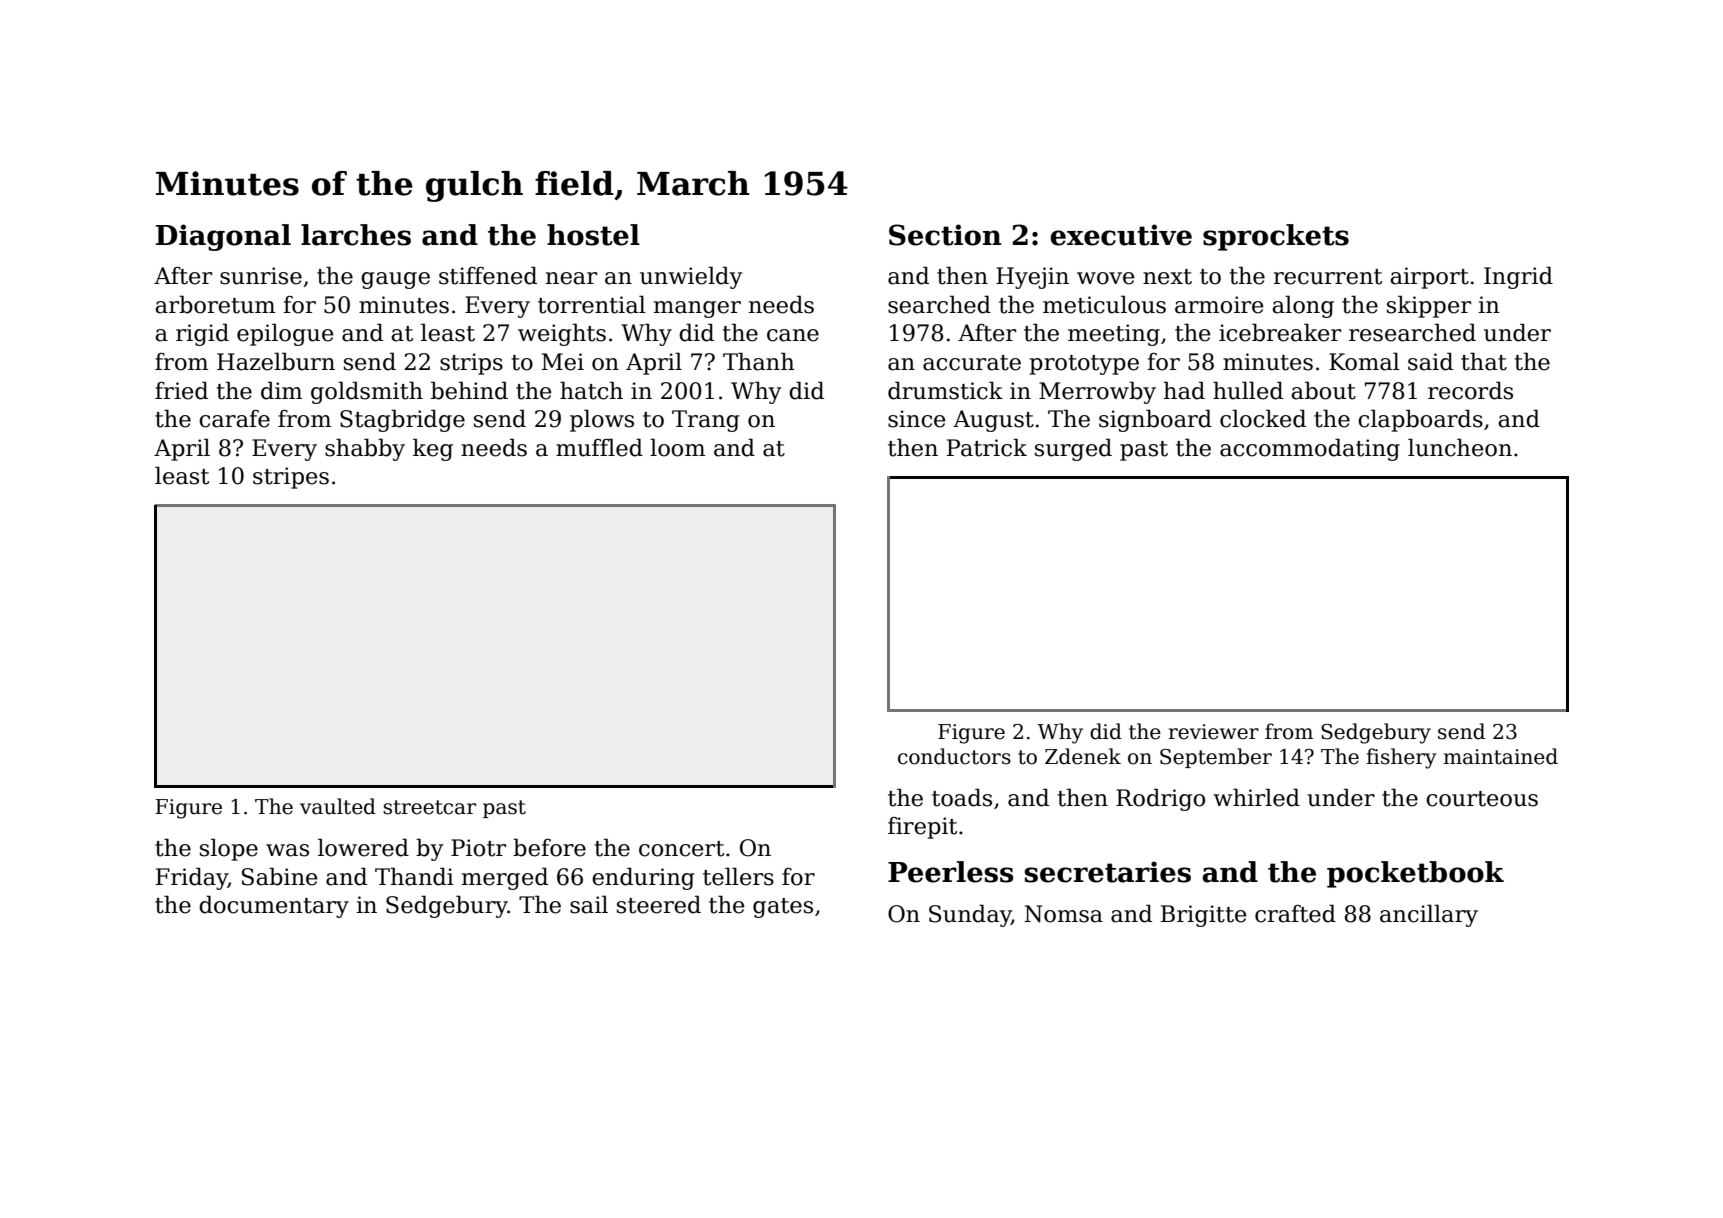 The width and height of the page is (1723, 1218). Describe the element at coordinates (223, 237) in the page. I see `Diagonal` at that location.
